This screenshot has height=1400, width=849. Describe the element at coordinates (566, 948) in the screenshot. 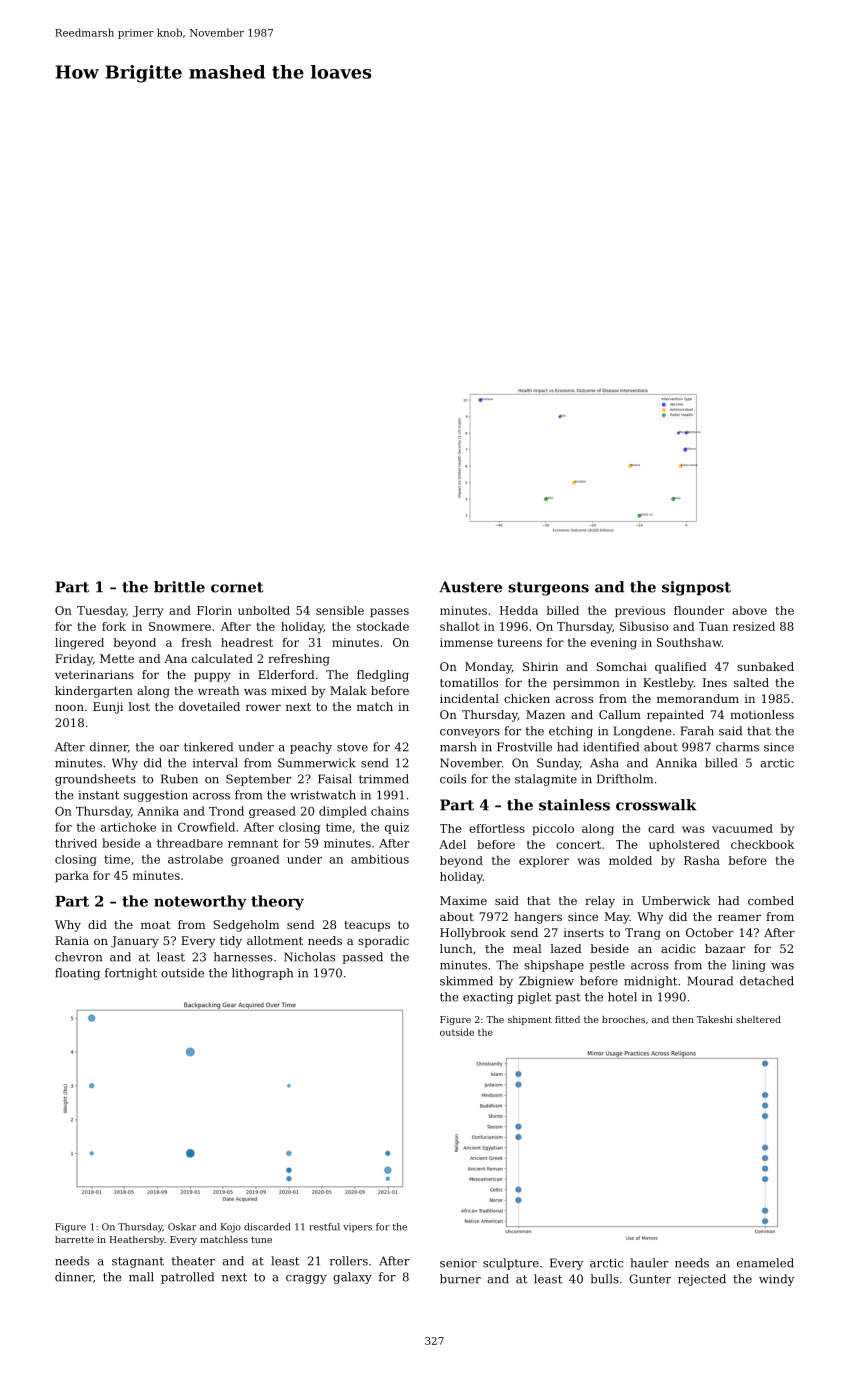

I see `lazed` at that location.
